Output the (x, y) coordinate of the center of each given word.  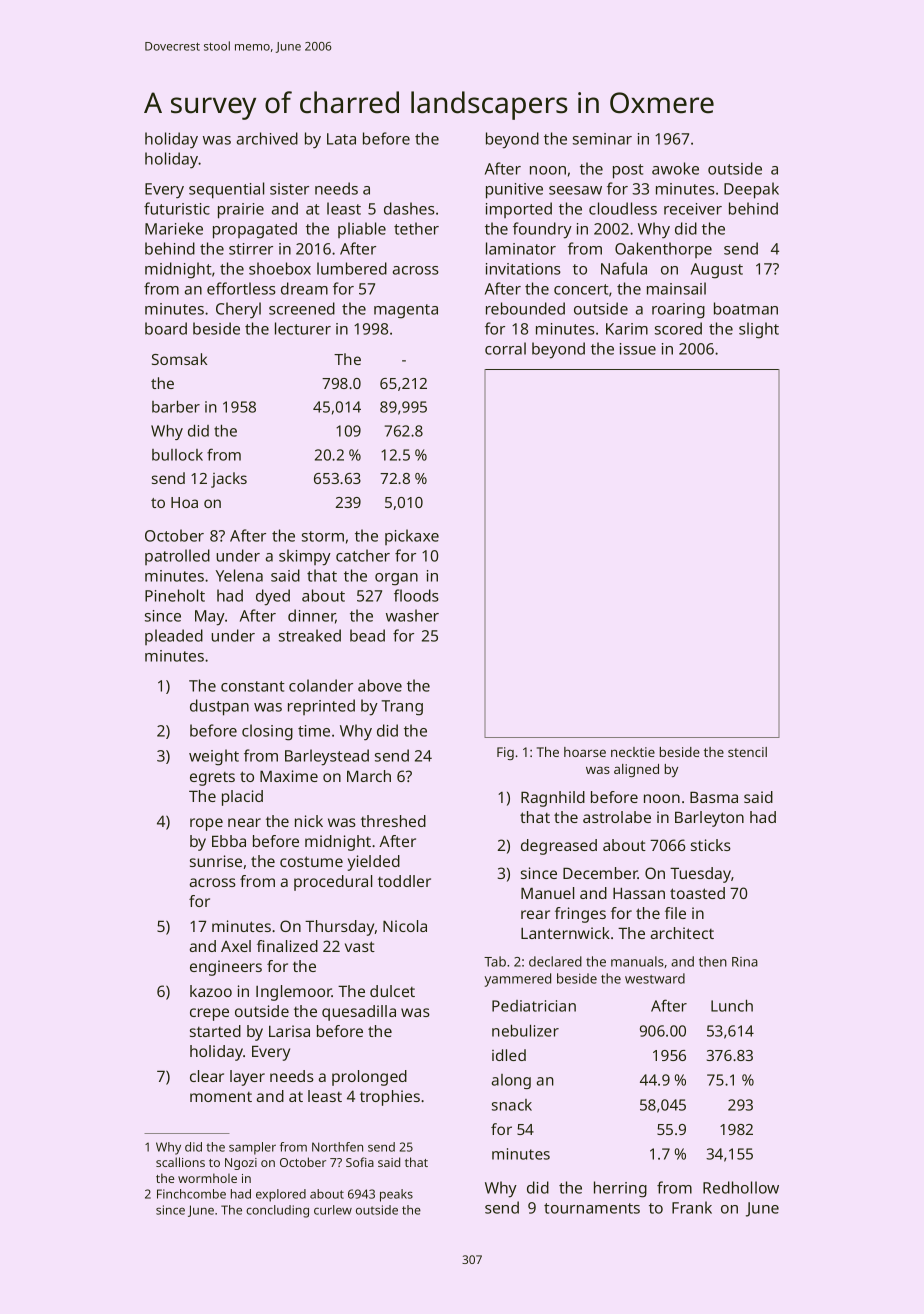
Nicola (405, 926)
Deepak (751, 190)
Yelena (239, 575)
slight (759, 330)
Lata (341, 139)
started (215, 1031)
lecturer (303, 328)
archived (267, 138)
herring (620, 1189)
